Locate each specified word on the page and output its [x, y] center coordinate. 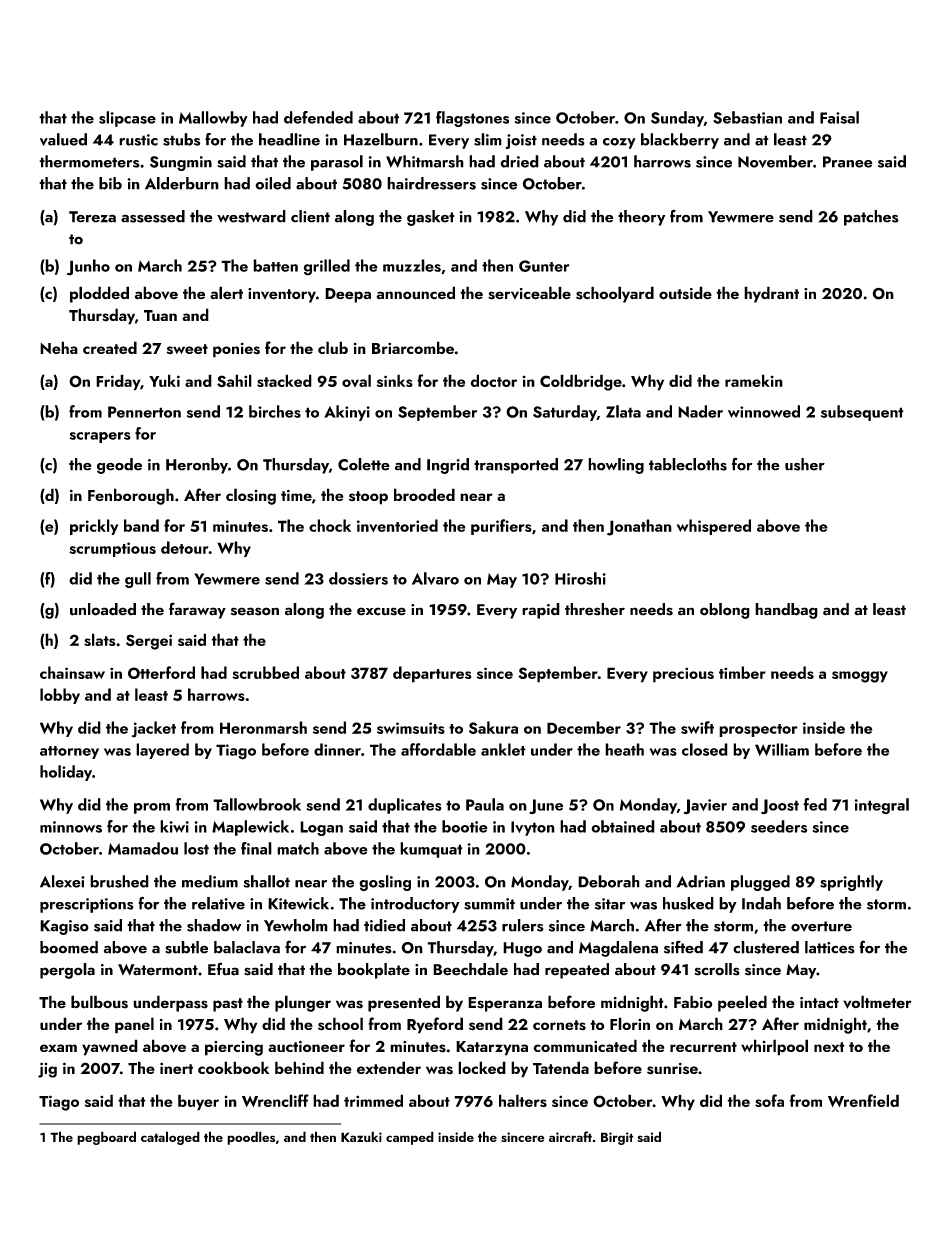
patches [871, 218]
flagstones [472, 119]
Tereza [92, 217]
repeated [577, 971]
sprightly [851, 883]
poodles [251, 1138]
